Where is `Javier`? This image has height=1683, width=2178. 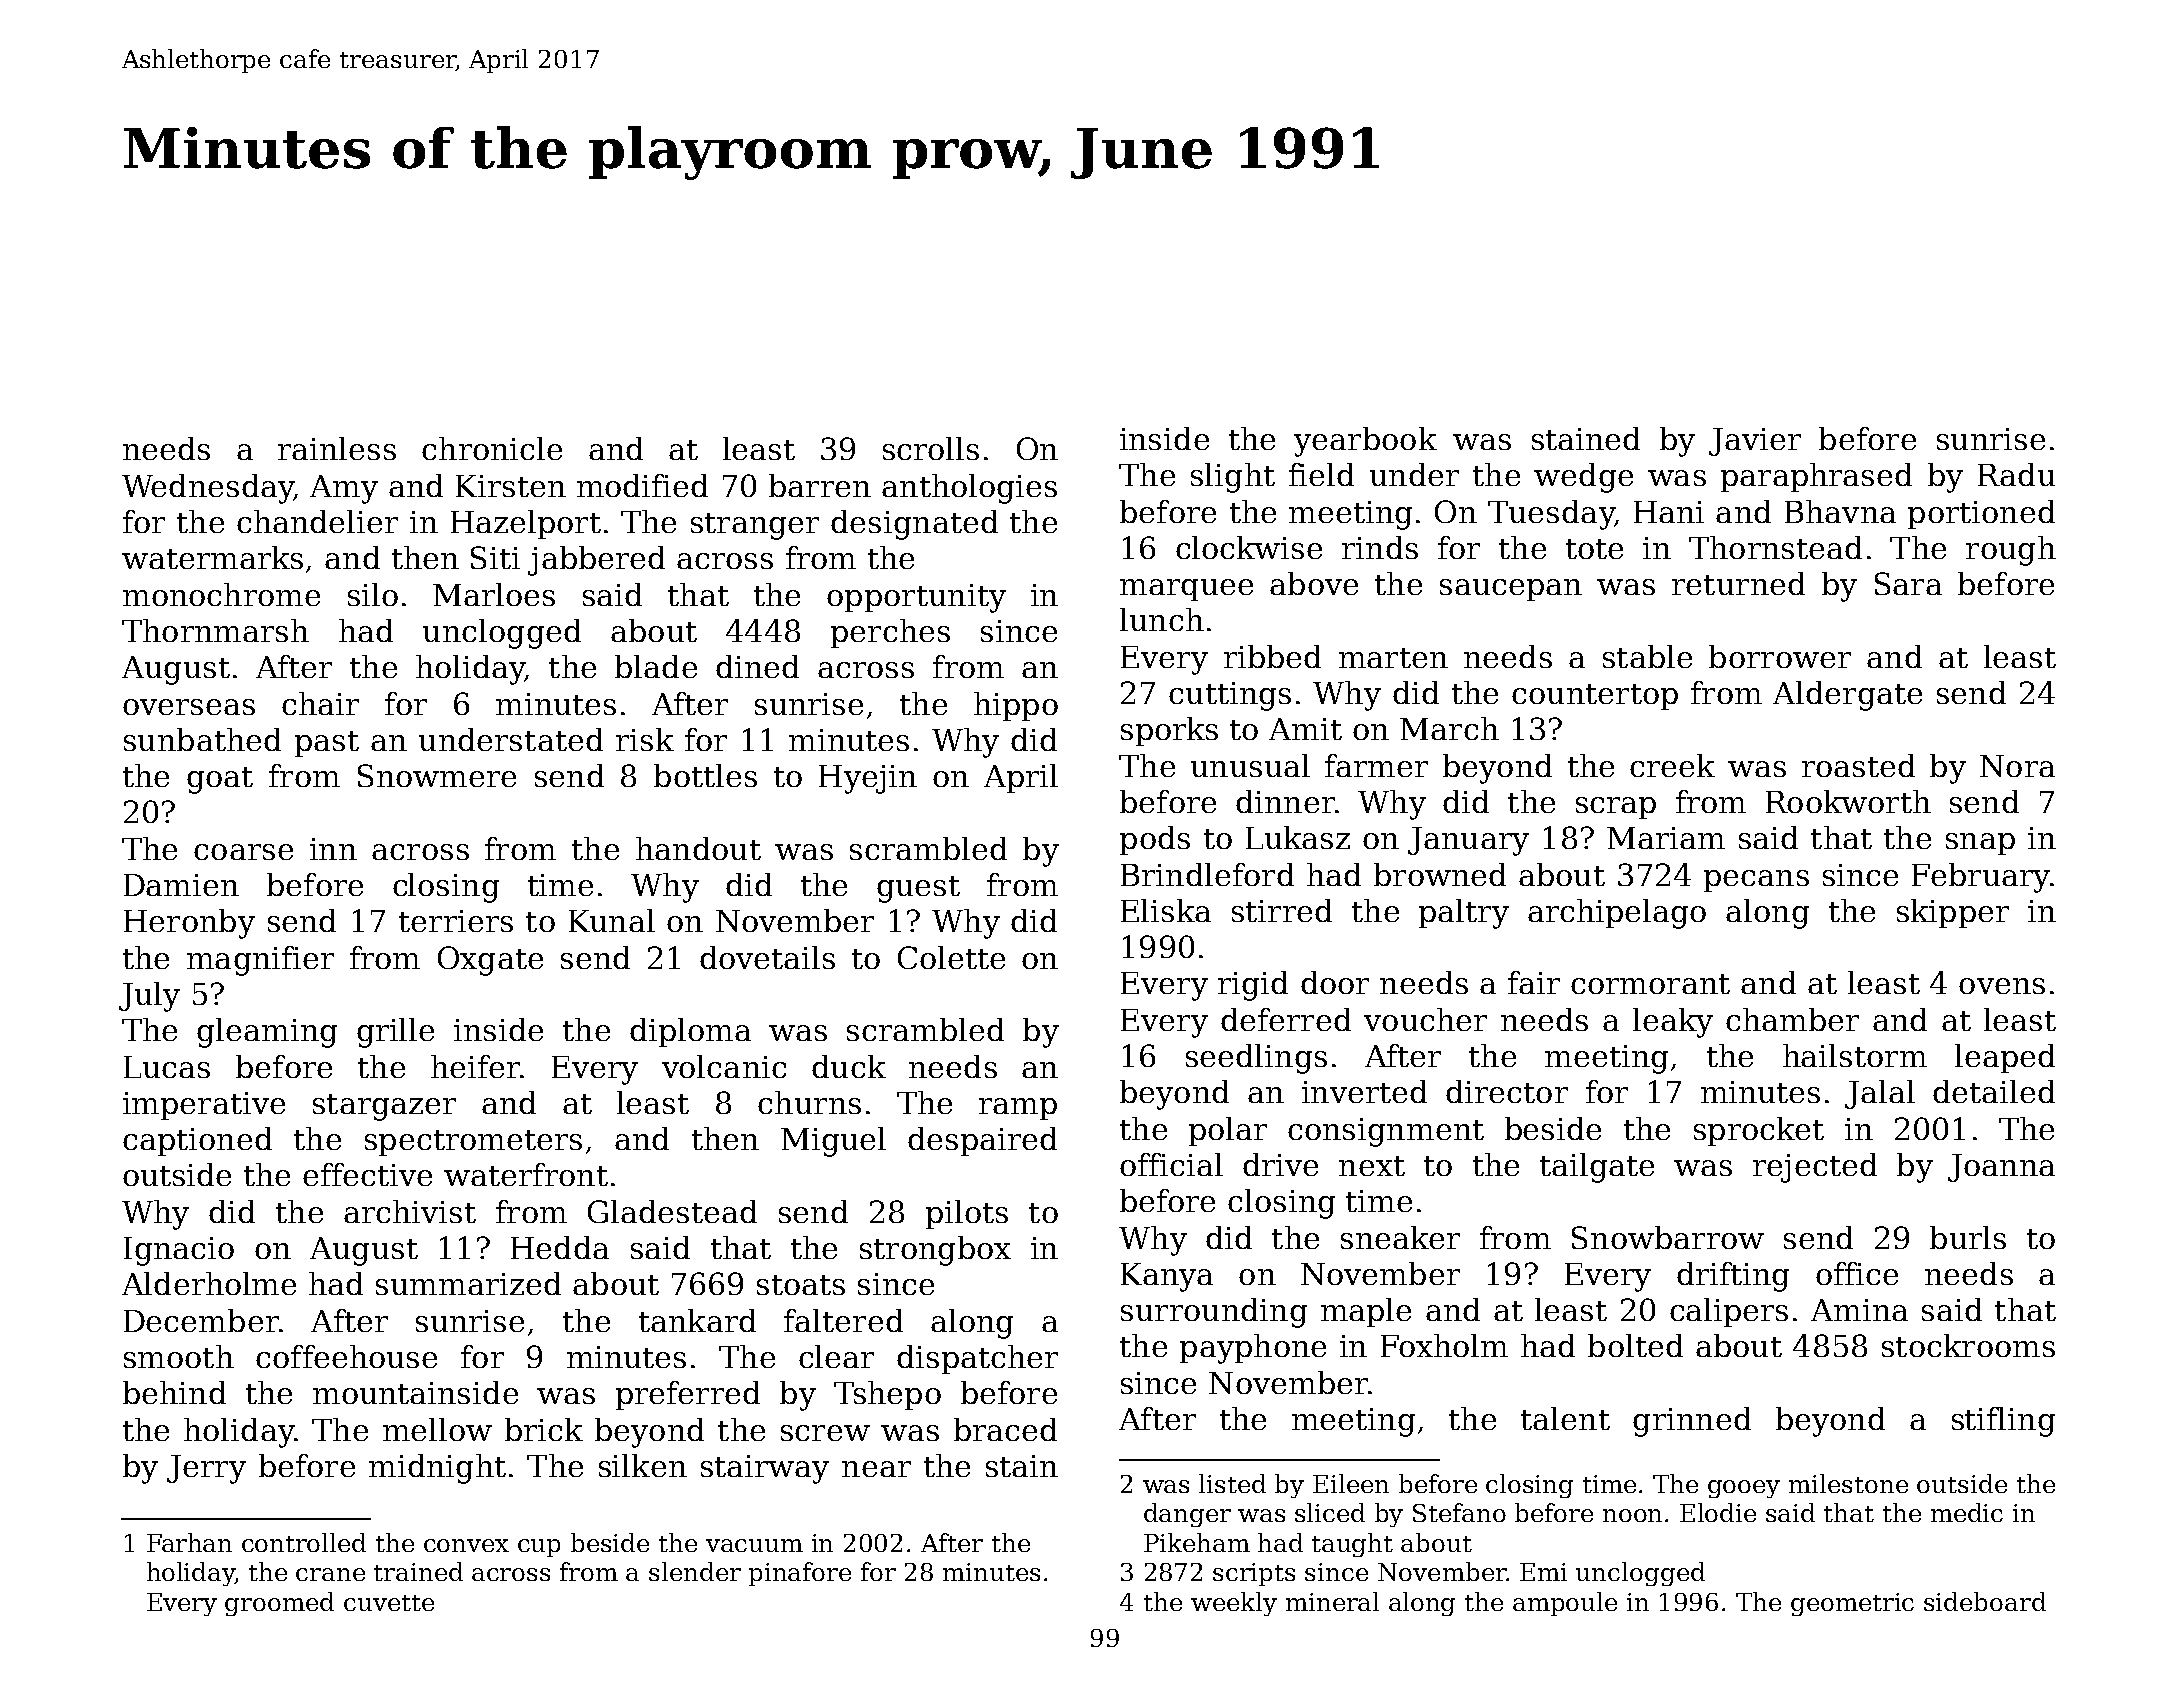
Javier is located at coordinates (1755, 442).
